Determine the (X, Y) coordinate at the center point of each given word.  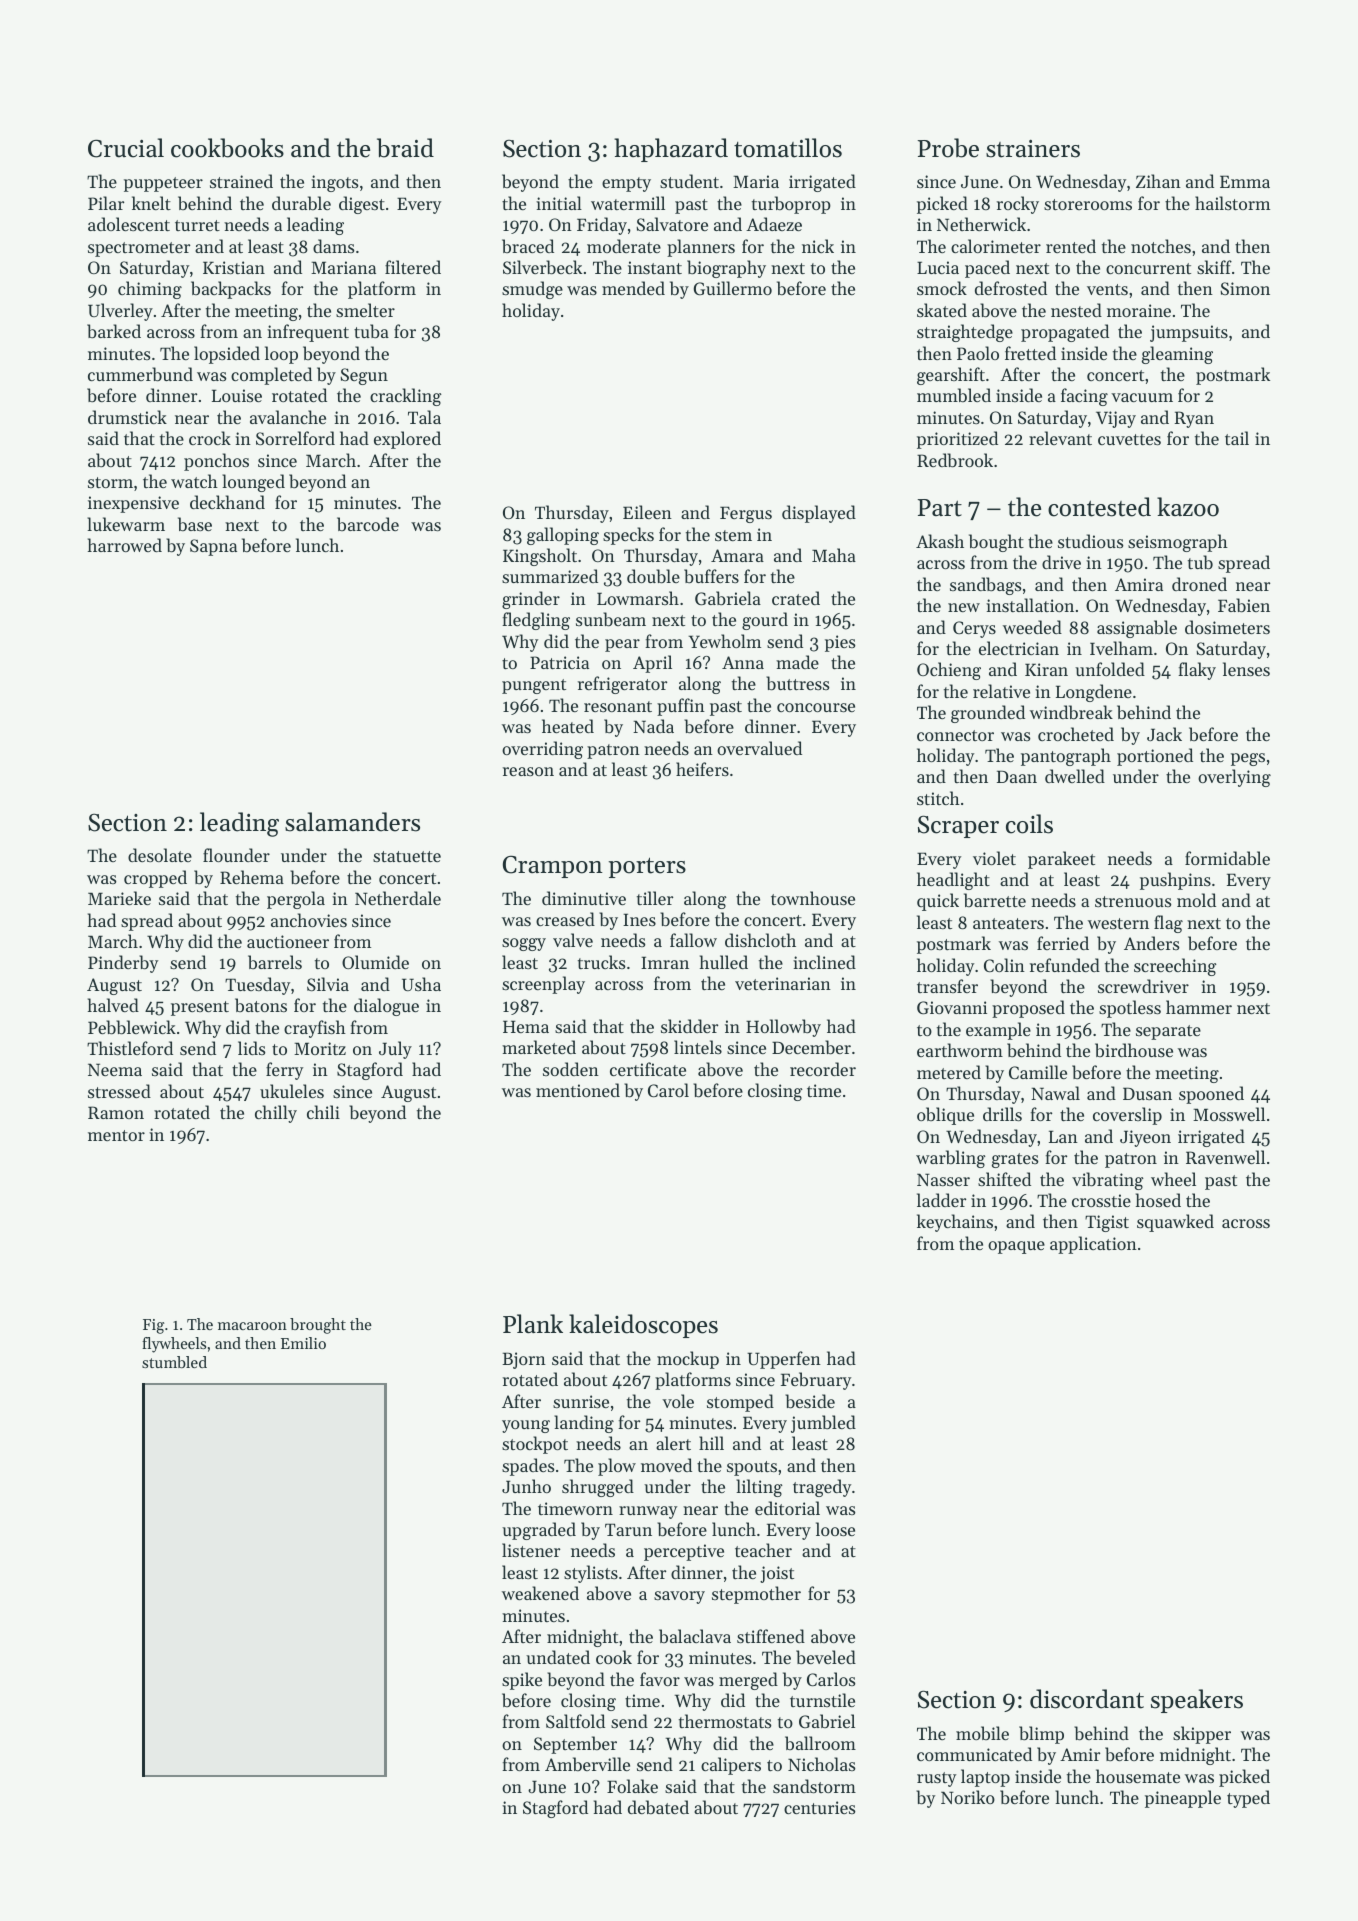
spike (522, 1681)
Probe (948, 148)
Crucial (126, 148)
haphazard (671, 150)
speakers (1197, 1701)
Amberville (587, 1764)
